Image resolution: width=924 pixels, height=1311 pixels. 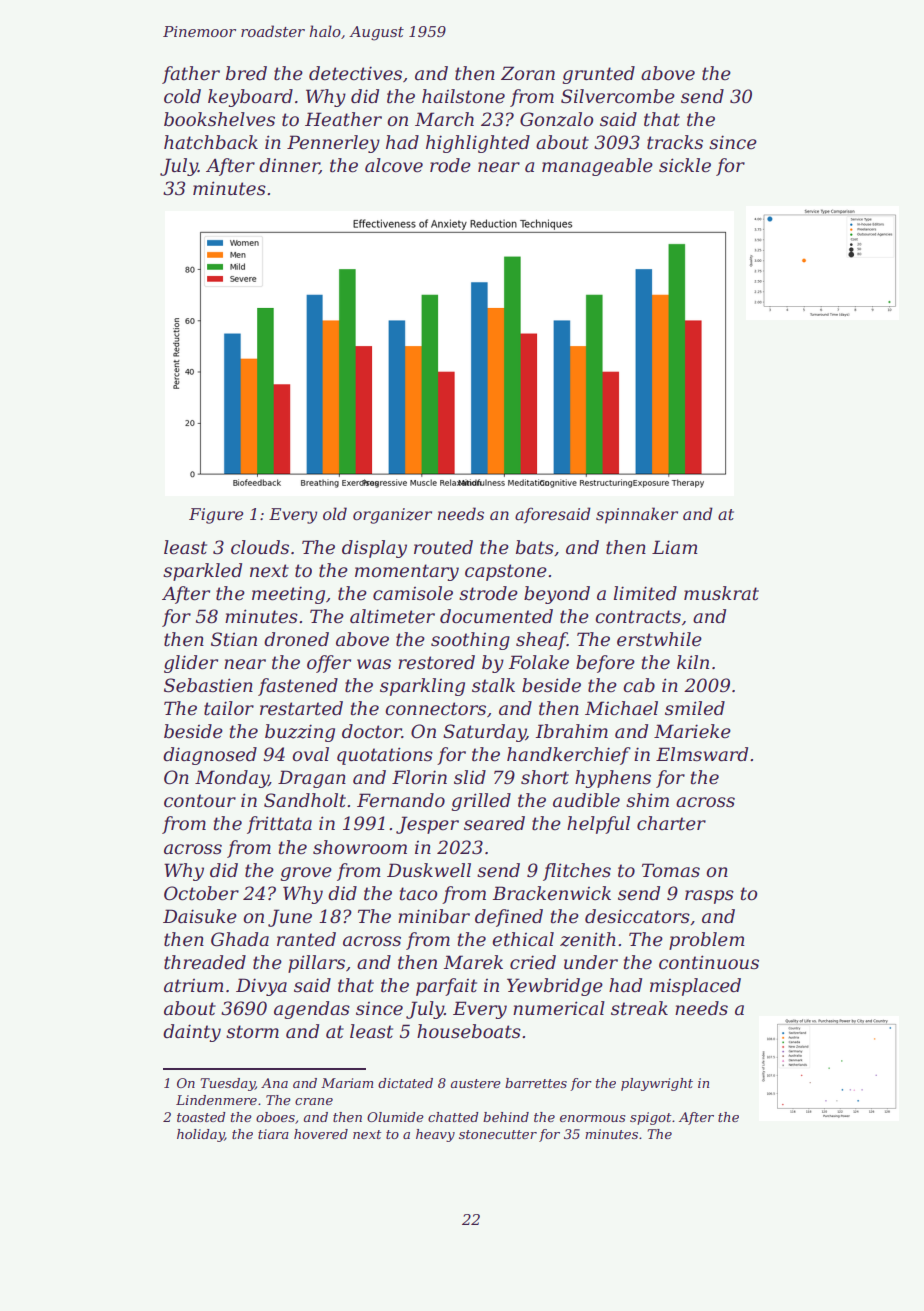 What do you see at coordinates (695, 987) in the screenshot?
I see `misplaced` at bounding box center [695, 987].
